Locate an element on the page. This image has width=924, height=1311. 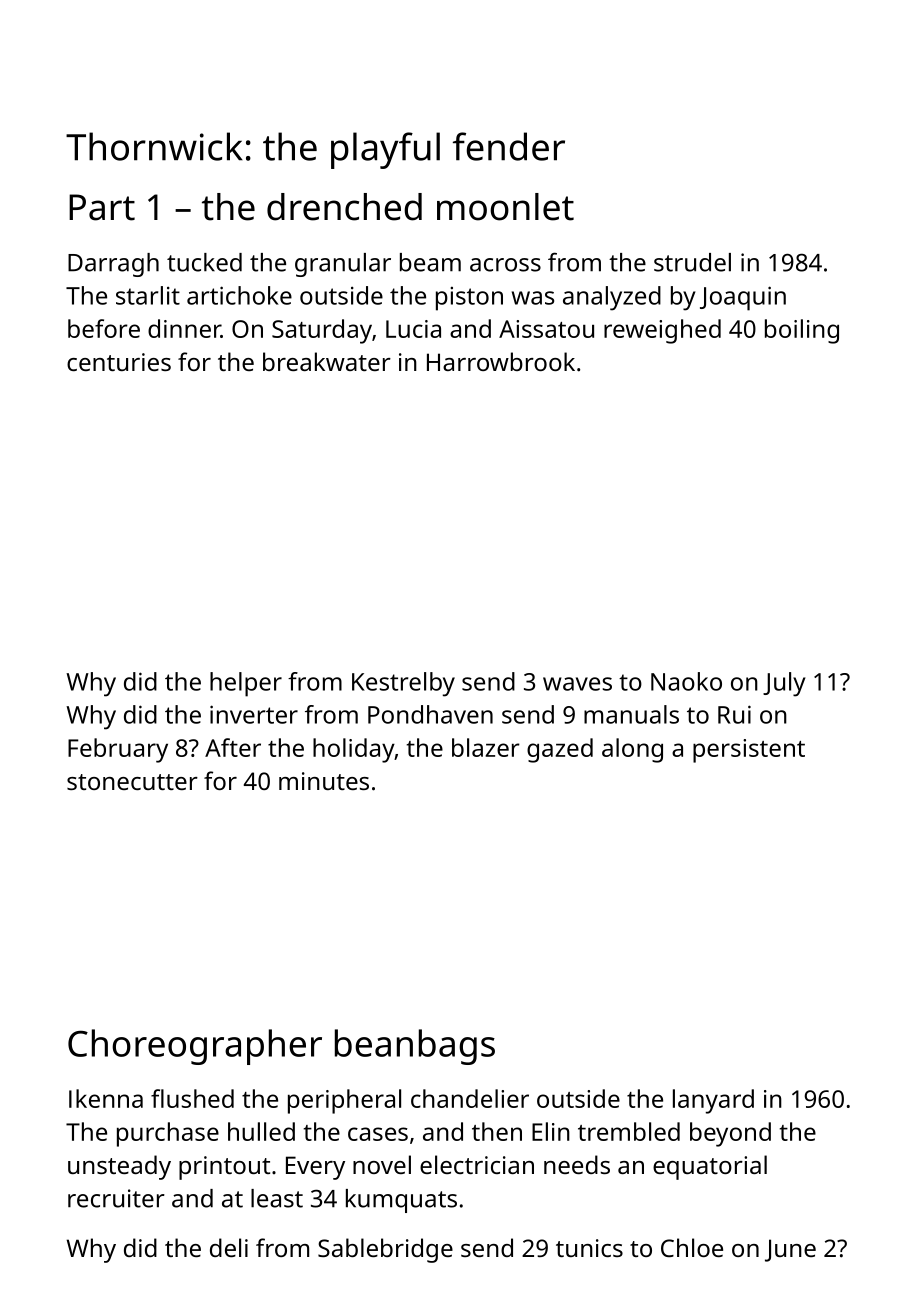
Kestrelby is located at coordinates (403, 684).
